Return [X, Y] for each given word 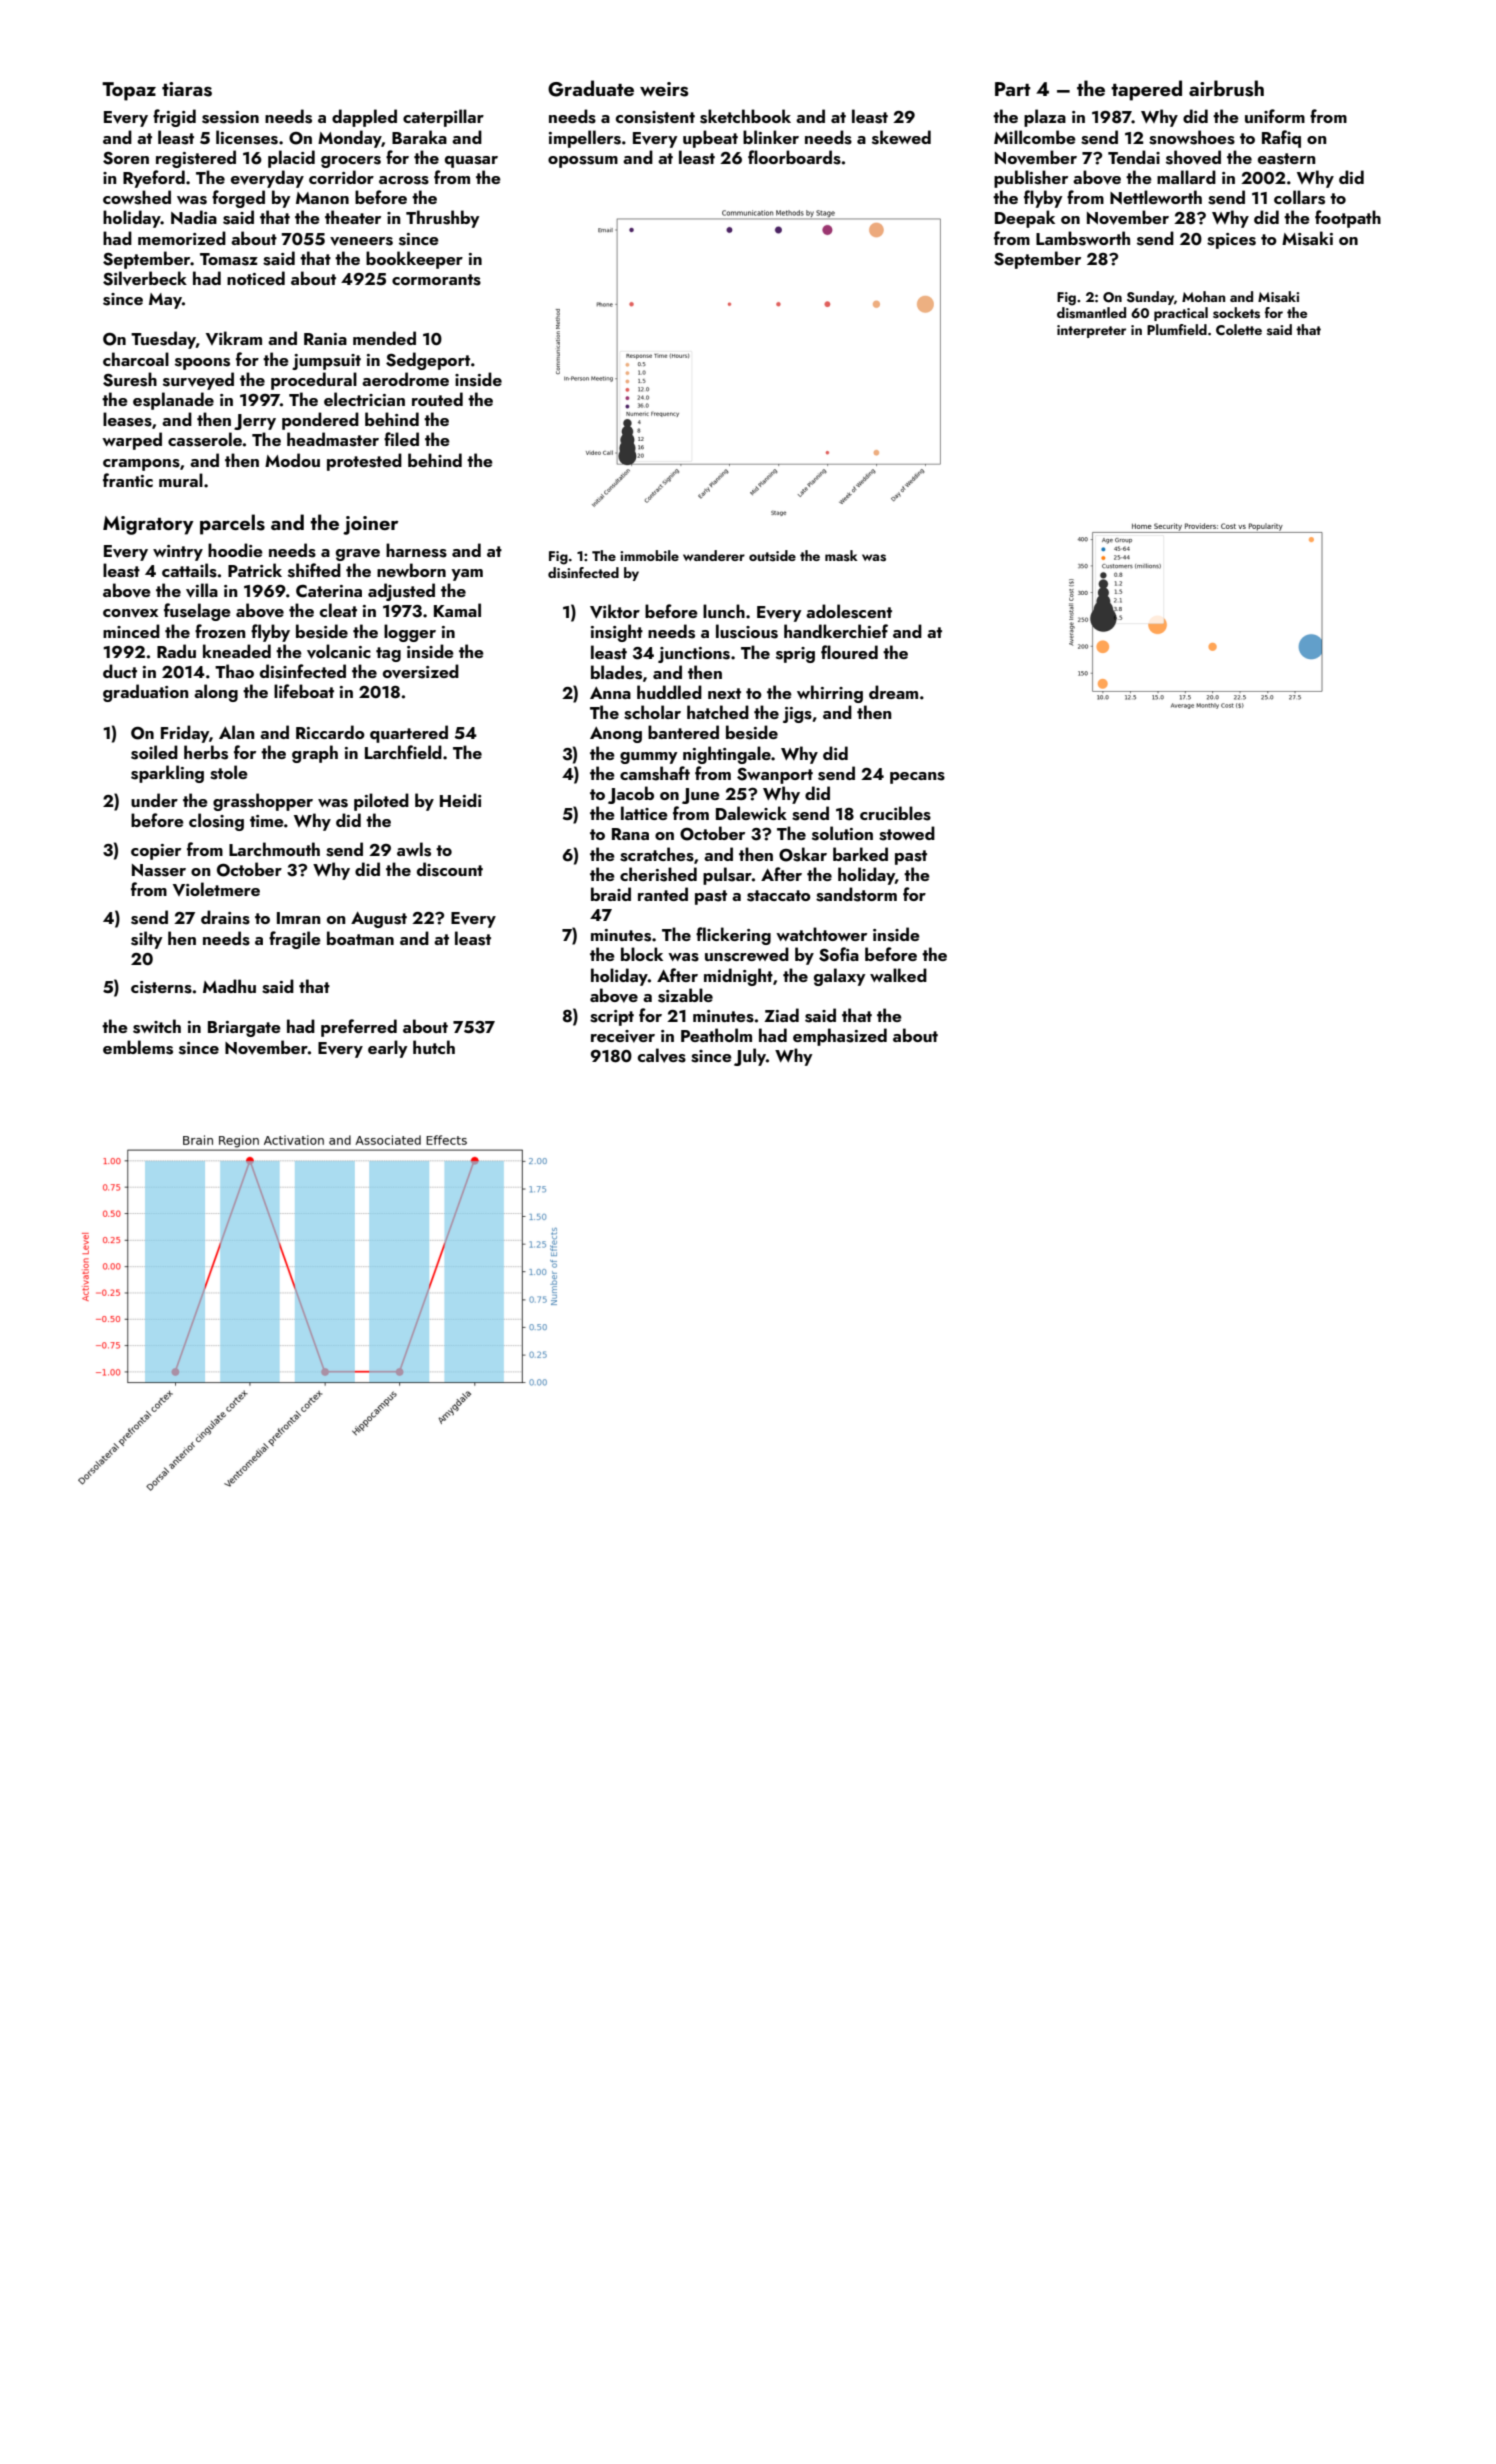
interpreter [1091, 331]
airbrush [1226, 88]
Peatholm [716, 1035]
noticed [256, 278]
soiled [154, 752]
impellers [585, 139]
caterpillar [443, 118]
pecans [917, 778]
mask [841, 556]
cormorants [436, 280]
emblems [138, 1047]
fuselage [197, 612]
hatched [718, 712]
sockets [1236, 313]
